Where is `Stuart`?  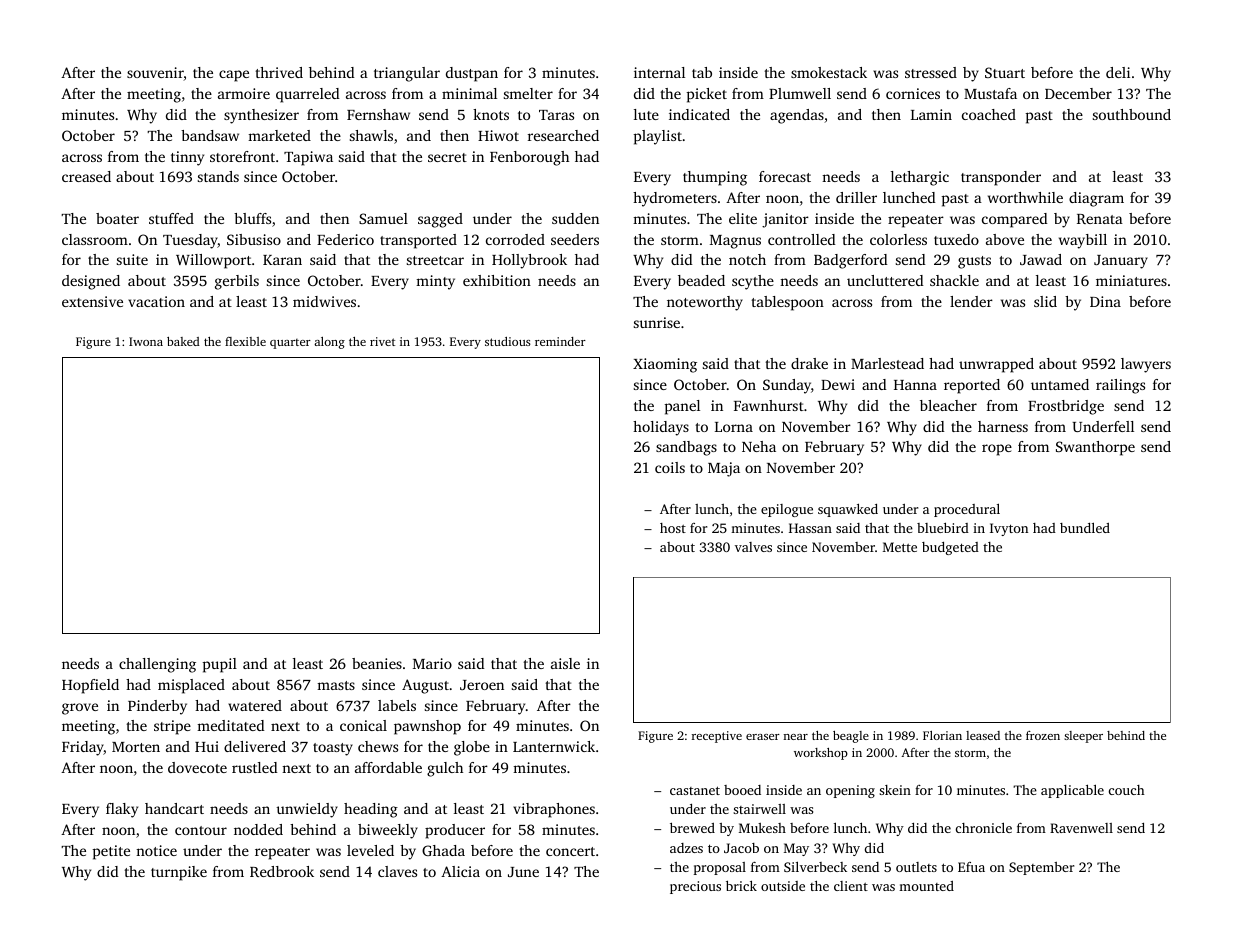
Stuart is located at coordinates (1005, 72).
